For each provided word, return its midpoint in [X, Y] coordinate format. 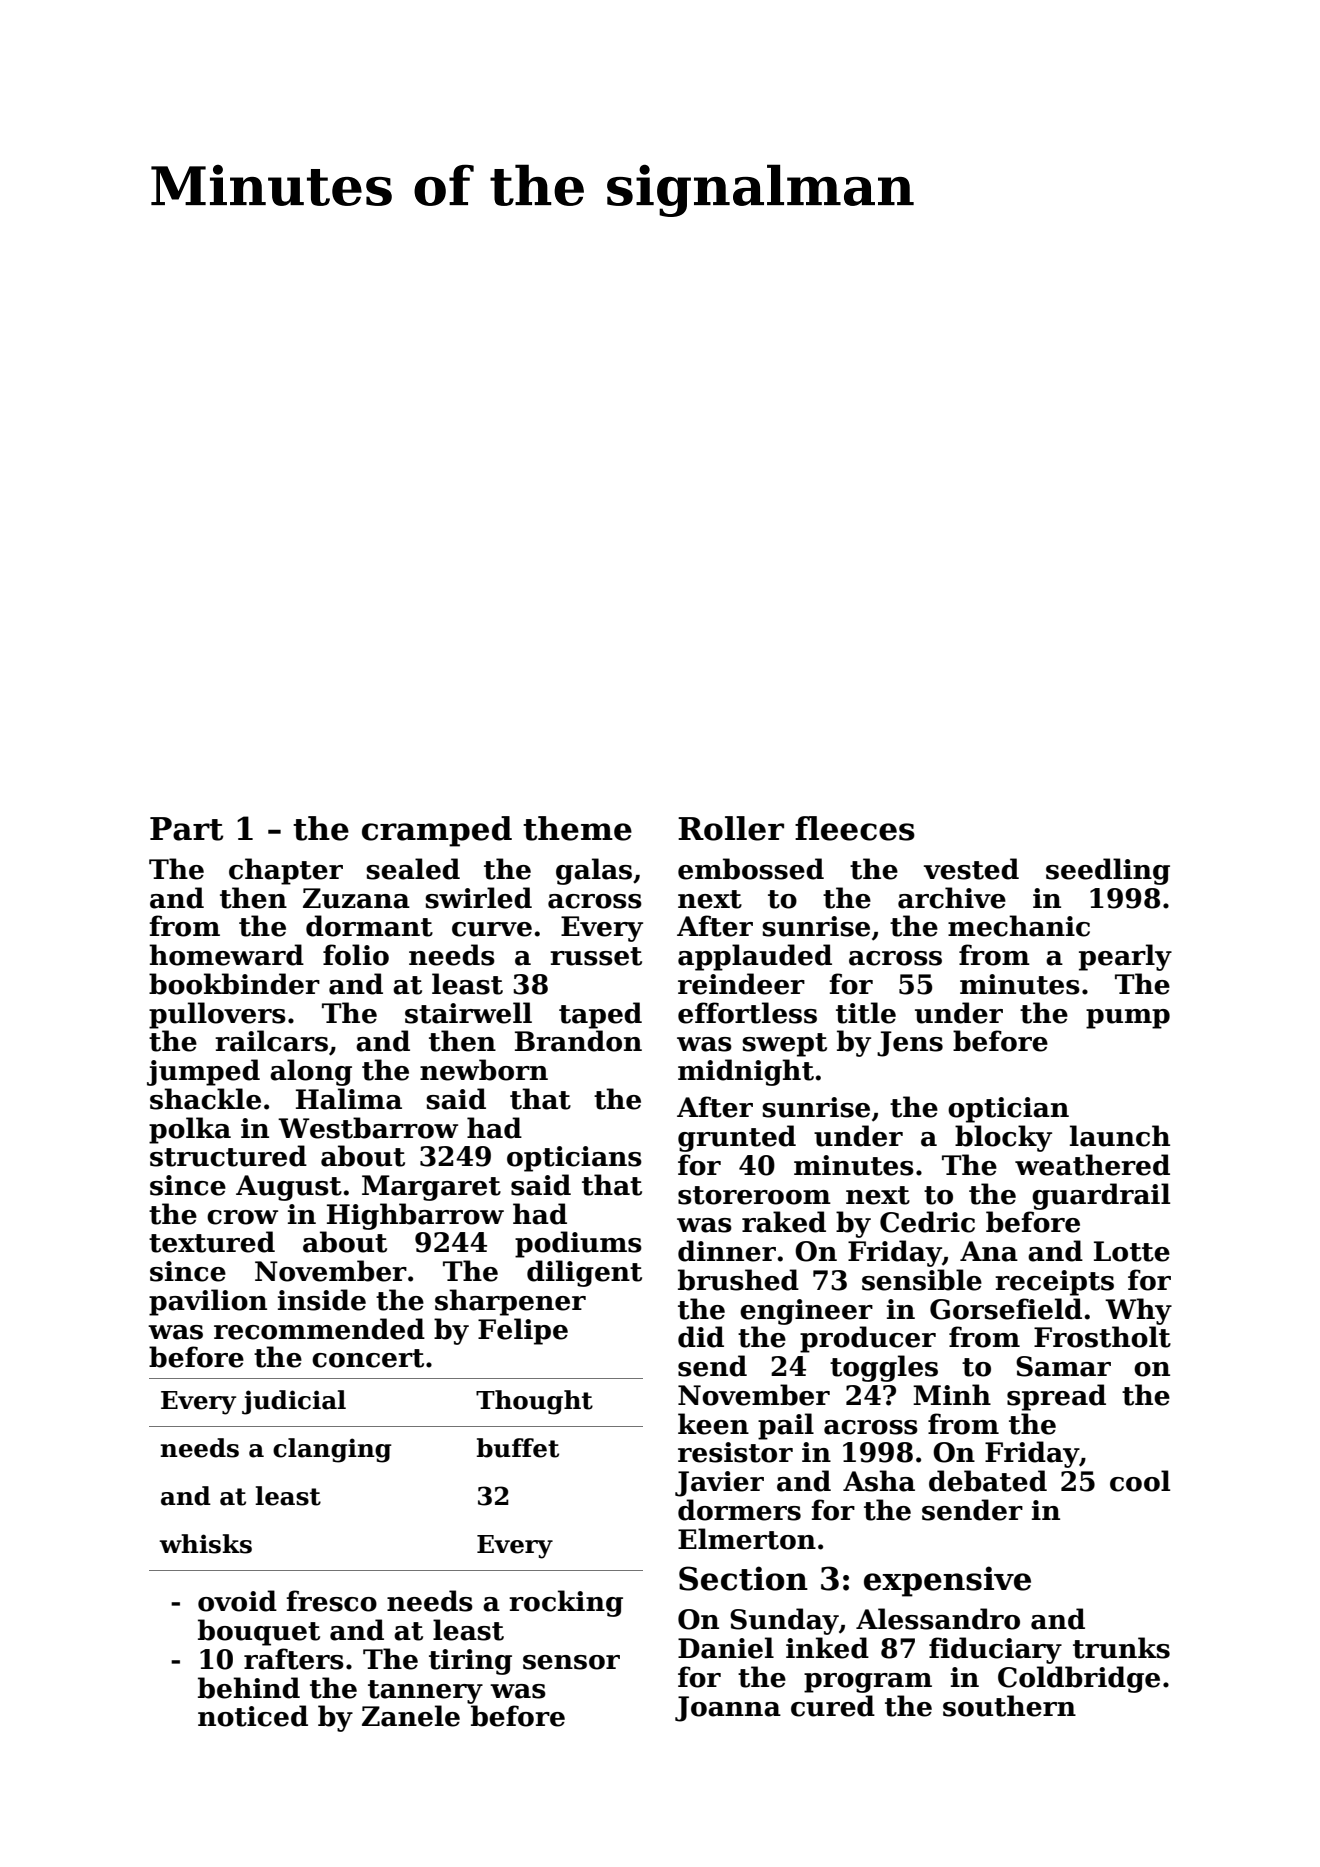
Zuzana [356, 898]
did [701, 1337]
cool [1140, 1481]
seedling [1108, 871]
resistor [735, 1452]
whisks [205, 1544]
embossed [751, 869]
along [311, 1072]
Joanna [728, 1709]
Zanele [411, 1716]
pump [1128, 1019]
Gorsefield [1006, 1309]
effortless [747, 1013]
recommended [319, 1329]
